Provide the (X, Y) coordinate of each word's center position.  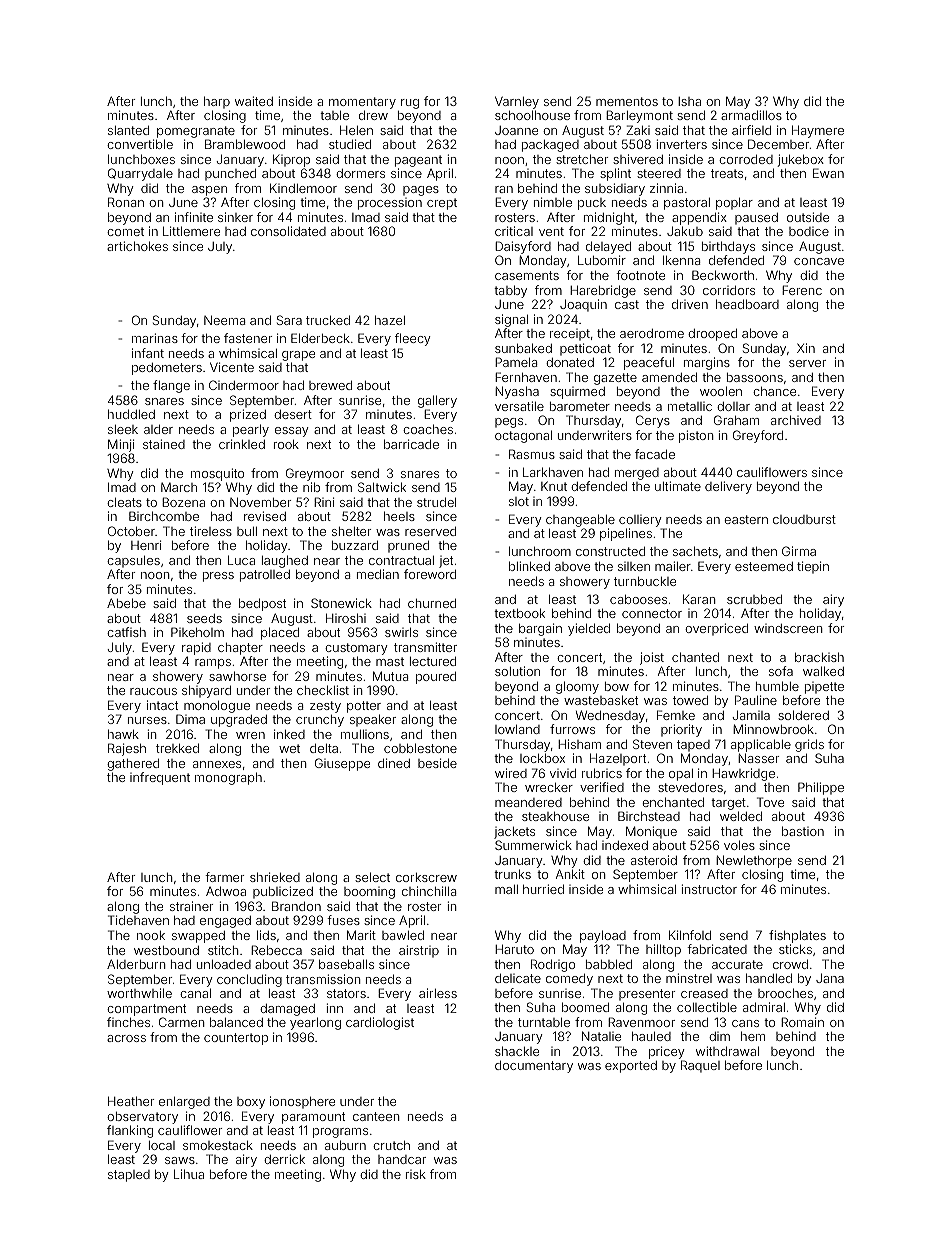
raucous (153, 691)
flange (171, 386)
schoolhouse (532, 115)
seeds (204, 618)
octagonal (523, 436)
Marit (361, 935)
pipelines (626, 534)
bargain (540, 629)
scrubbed (754, 599)
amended (669, 377)
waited (254, 101)
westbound (166, 950)
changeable (580, 520)
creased (704, 993)
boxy (251, 1103)
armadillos (751, 115)
